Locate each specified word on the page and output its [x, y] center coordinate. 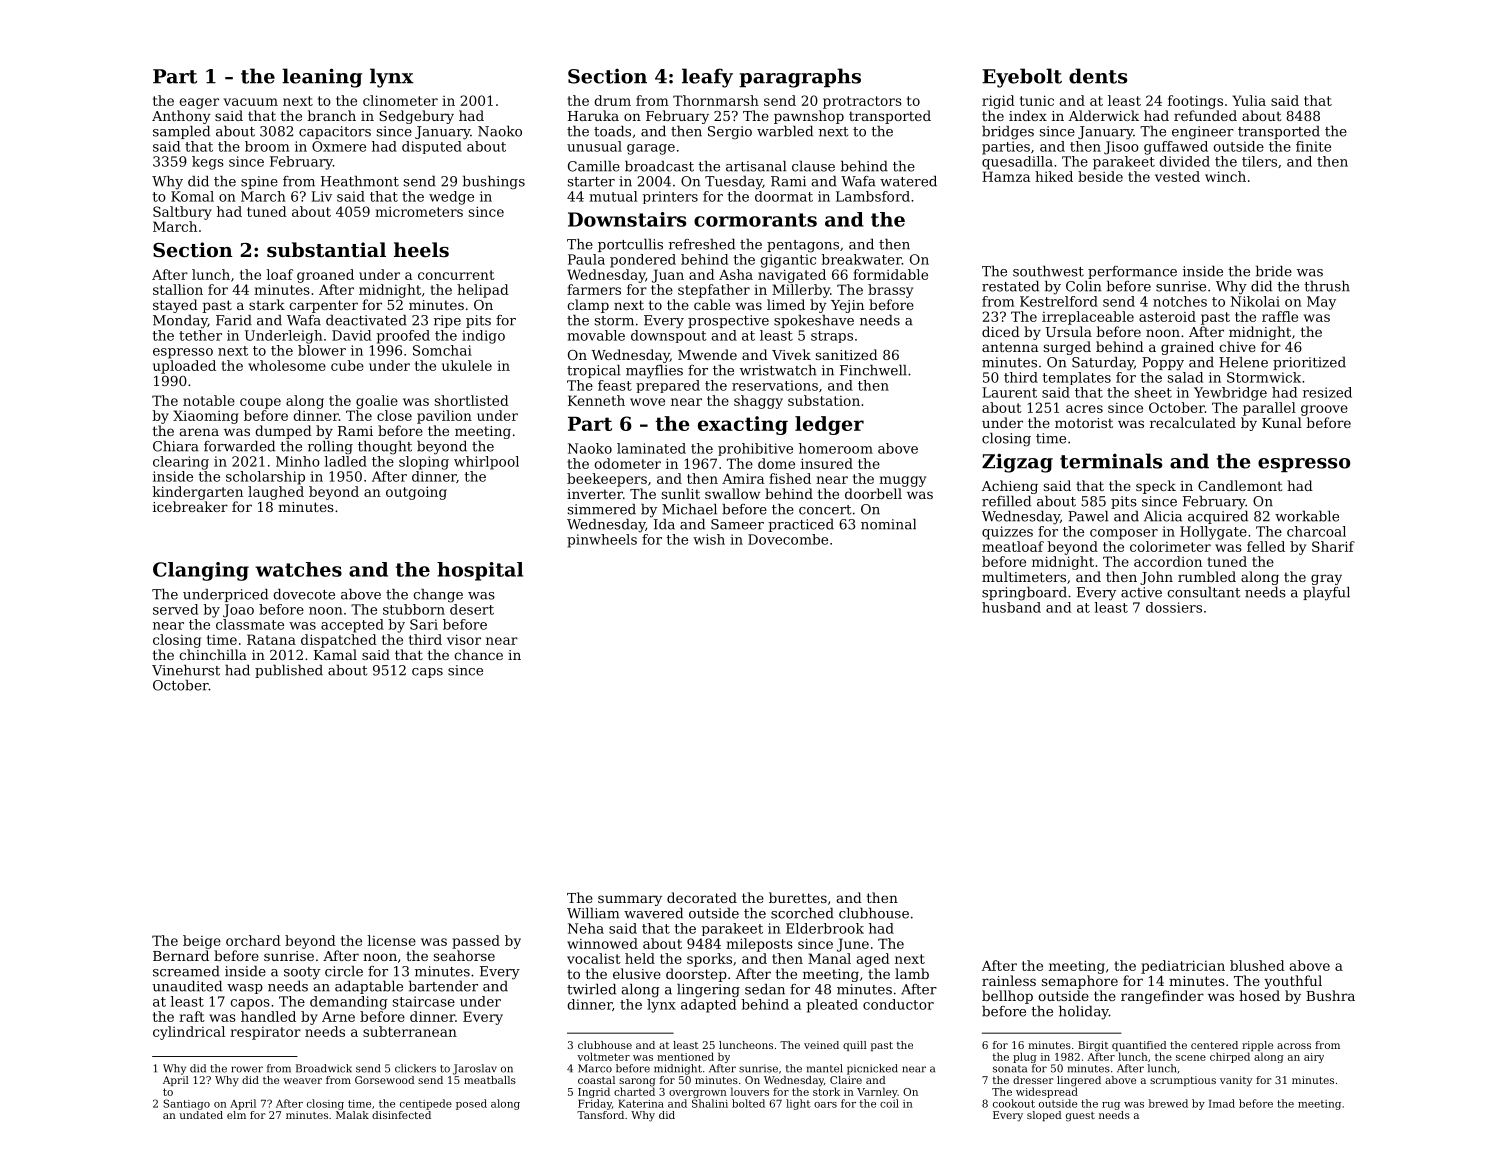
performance [1132, 272]
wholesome [287, 365]
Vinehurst [186, 670]
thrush [1327, 286]
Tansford [600, 1115]
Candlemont [1240, 485]
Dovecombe [788, 539]
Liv [321, 196]
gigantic [788, 261]
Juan [668, 276]
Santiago [186, 1104]
